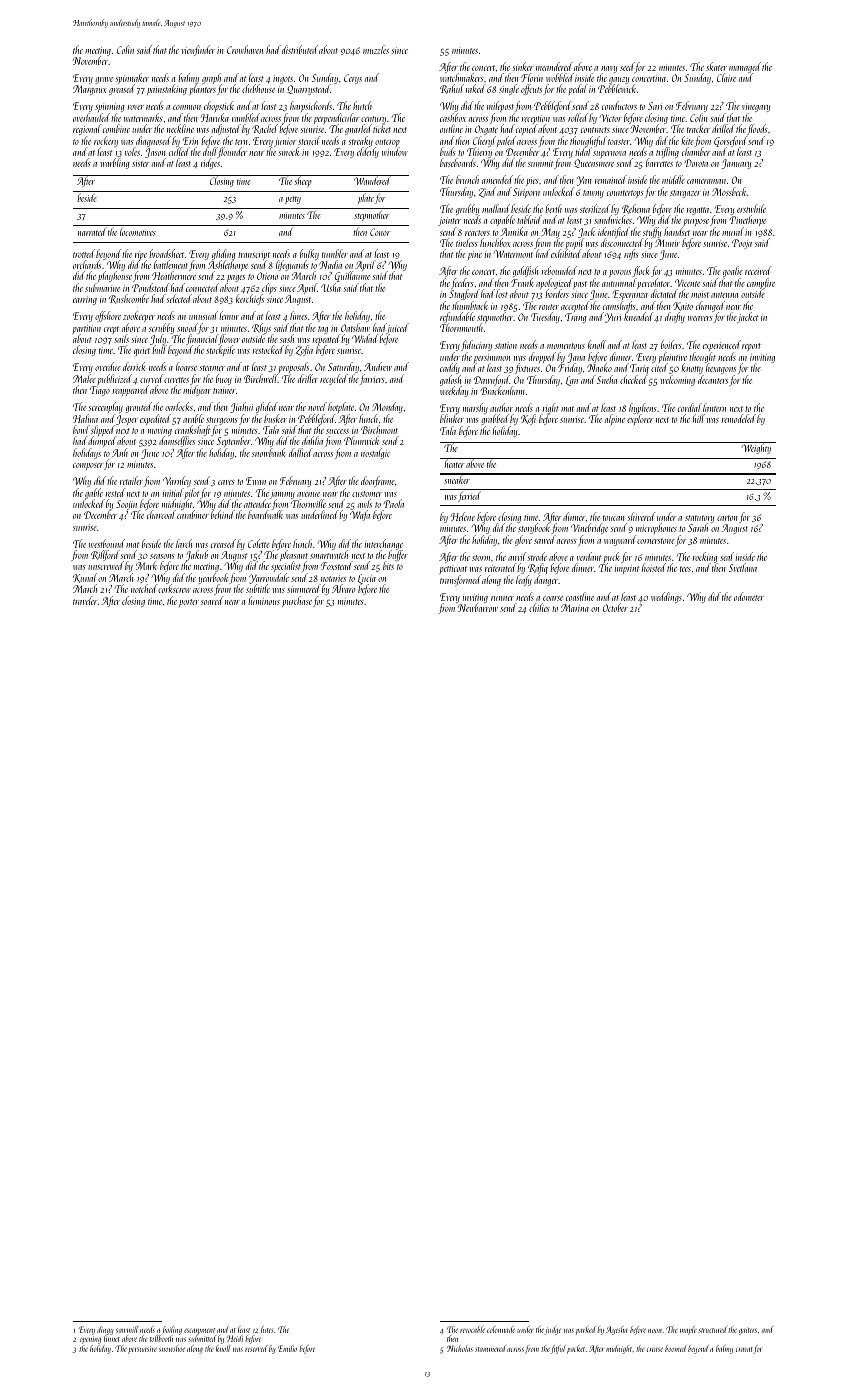 The height and width of the page is (1400, 849). What do you see at coordinates (336, 119) in the page?
I see `perpendicular` at bounding box center [336, 119].
